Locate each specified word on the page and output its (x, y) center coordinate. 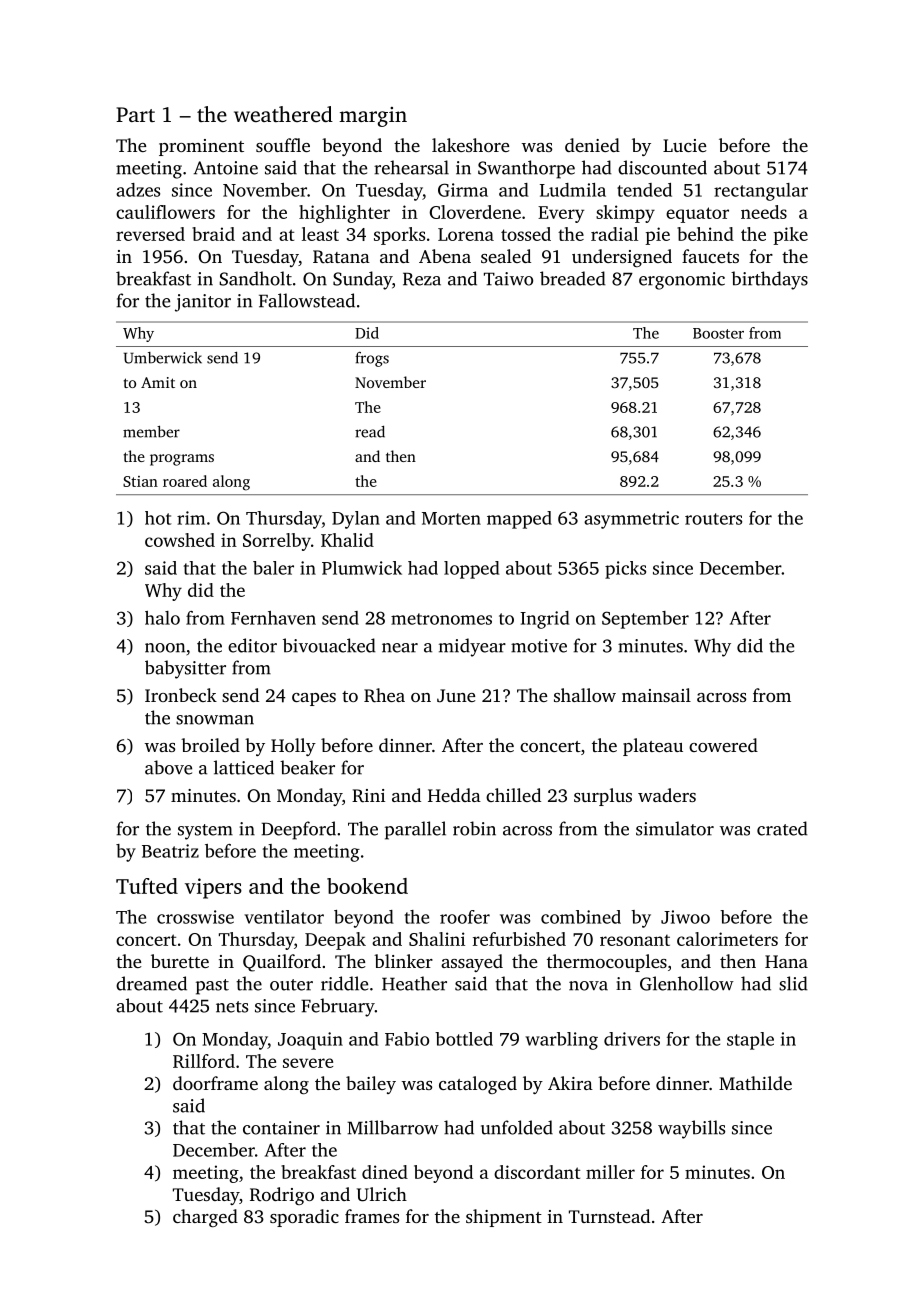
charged (205, 1218)
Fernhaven (273, 618)
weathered (283, 114)
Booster (718, 333)
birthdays (769, 280)
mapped (519, 520)
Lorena (466, 234)
